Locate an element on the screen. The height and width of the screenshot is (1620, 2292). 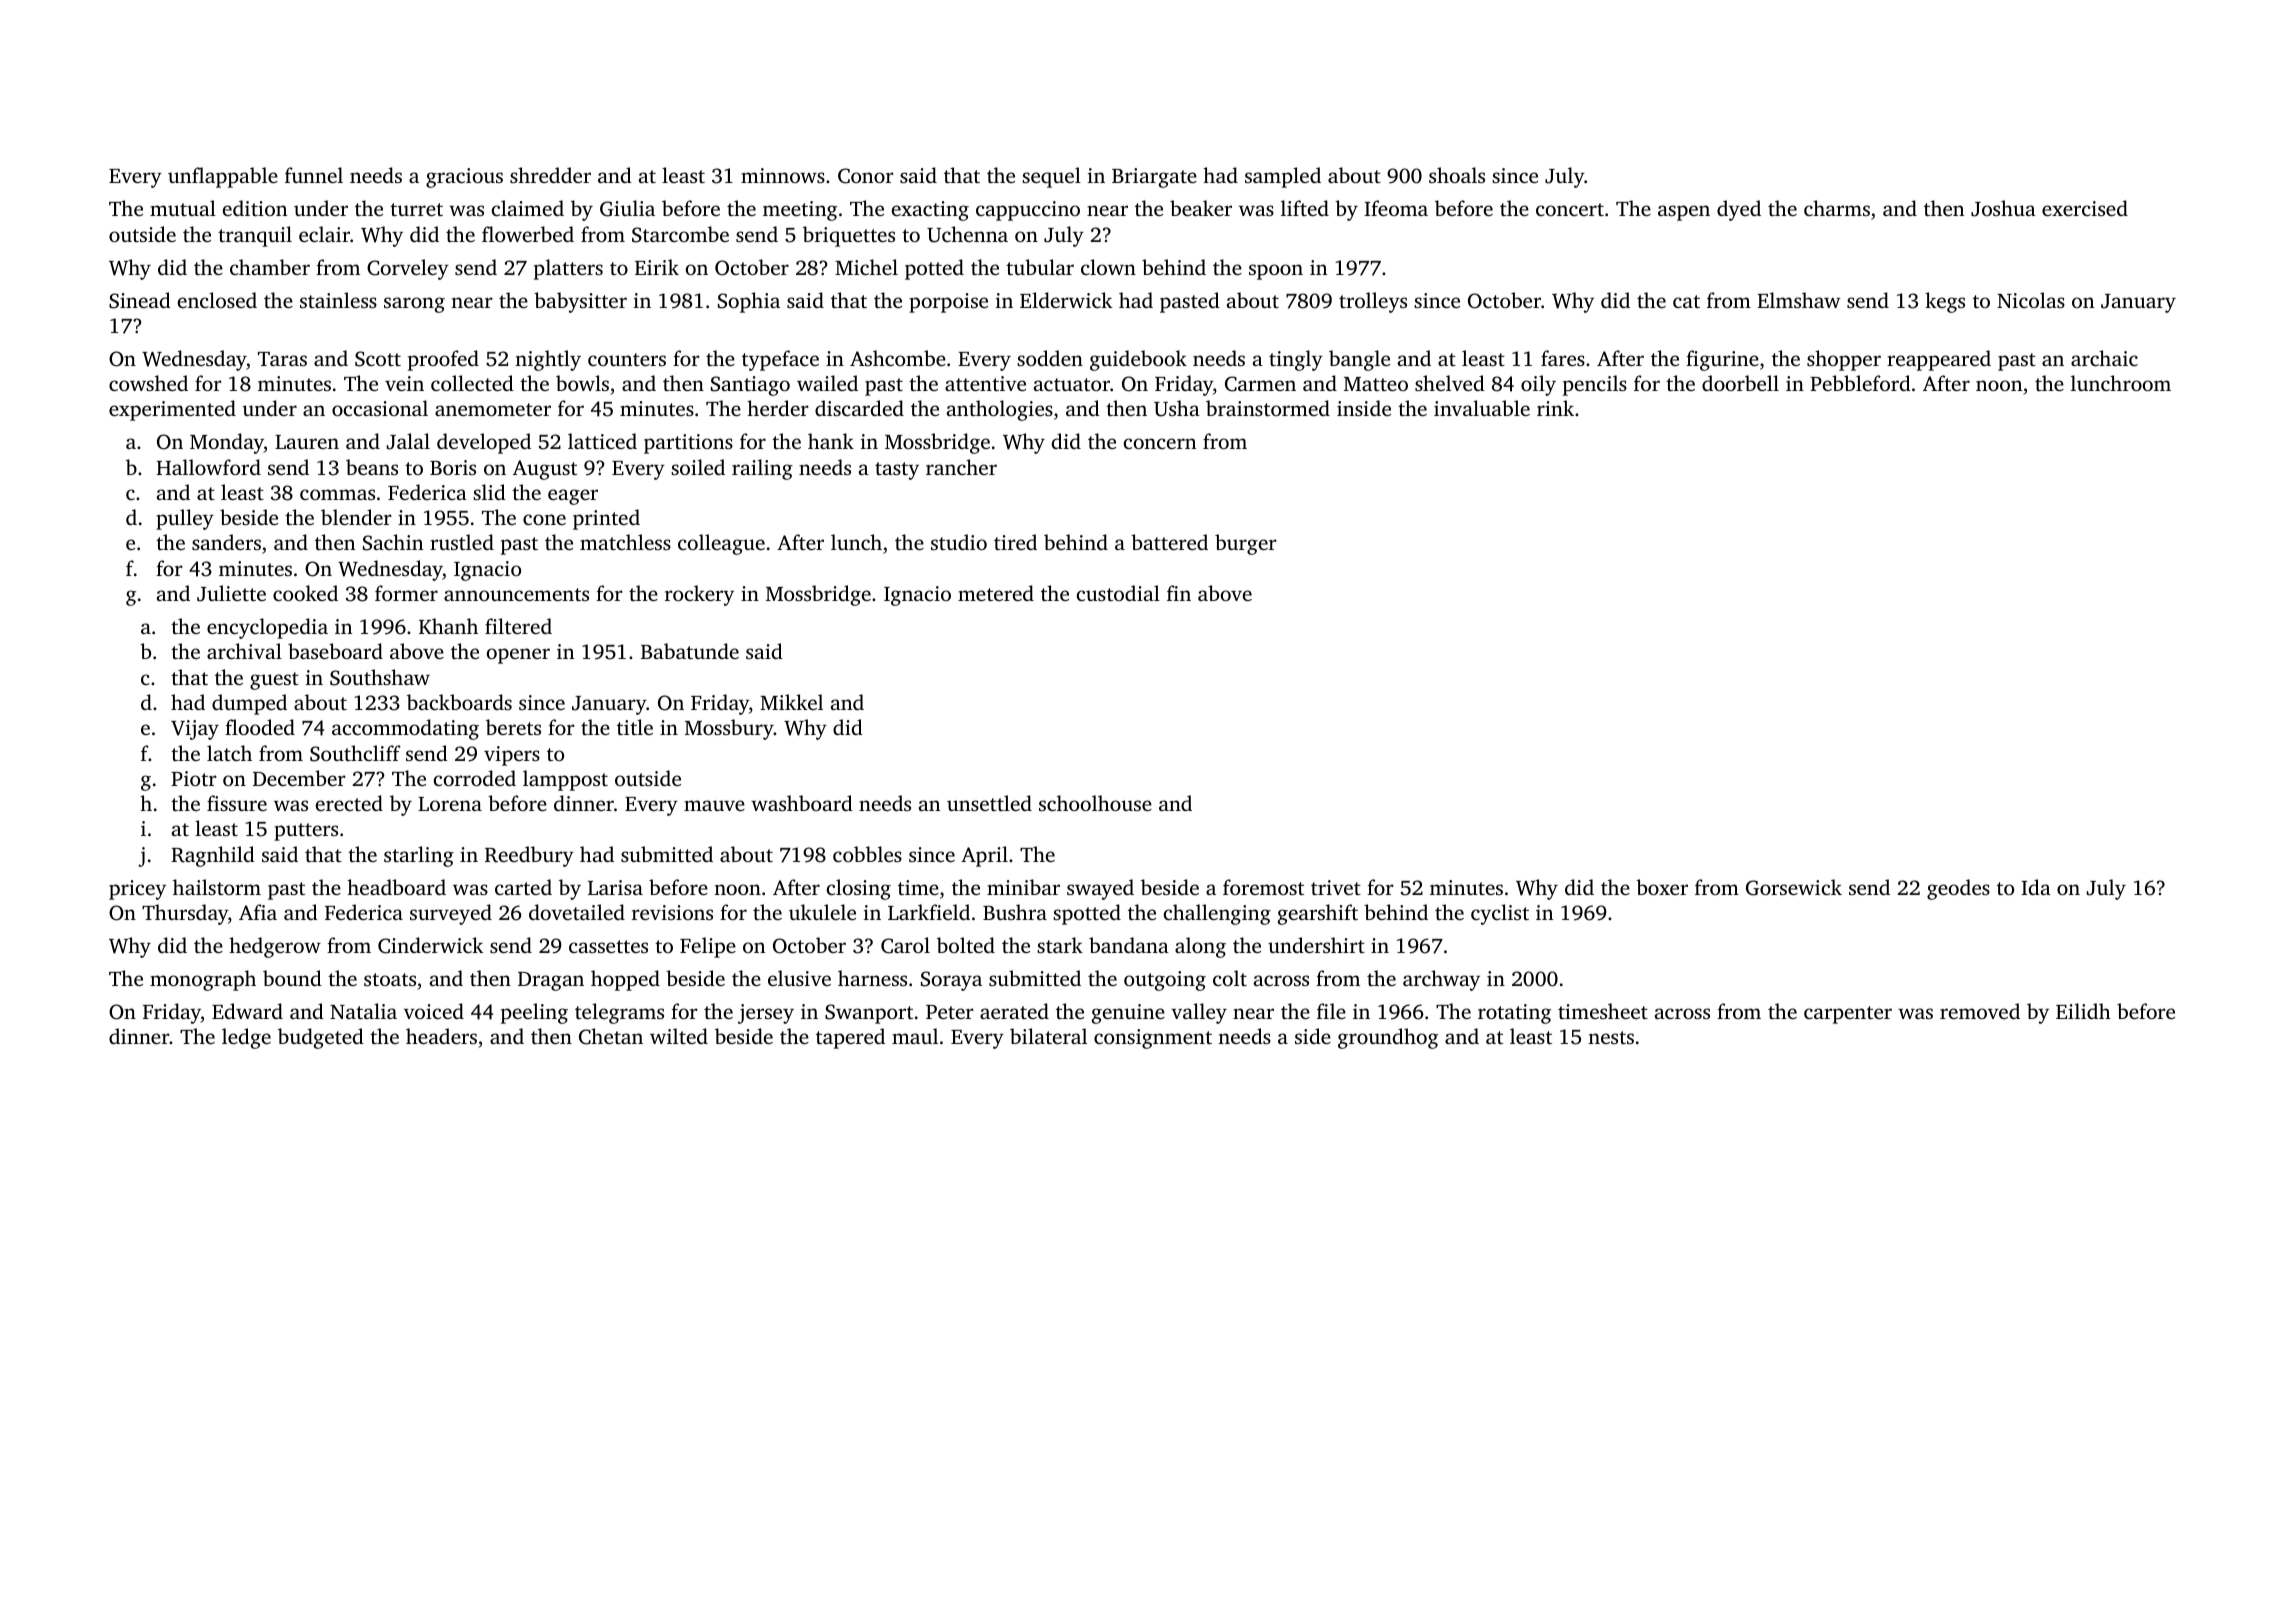
Nicolas is located at coordinates (2031, 300).
